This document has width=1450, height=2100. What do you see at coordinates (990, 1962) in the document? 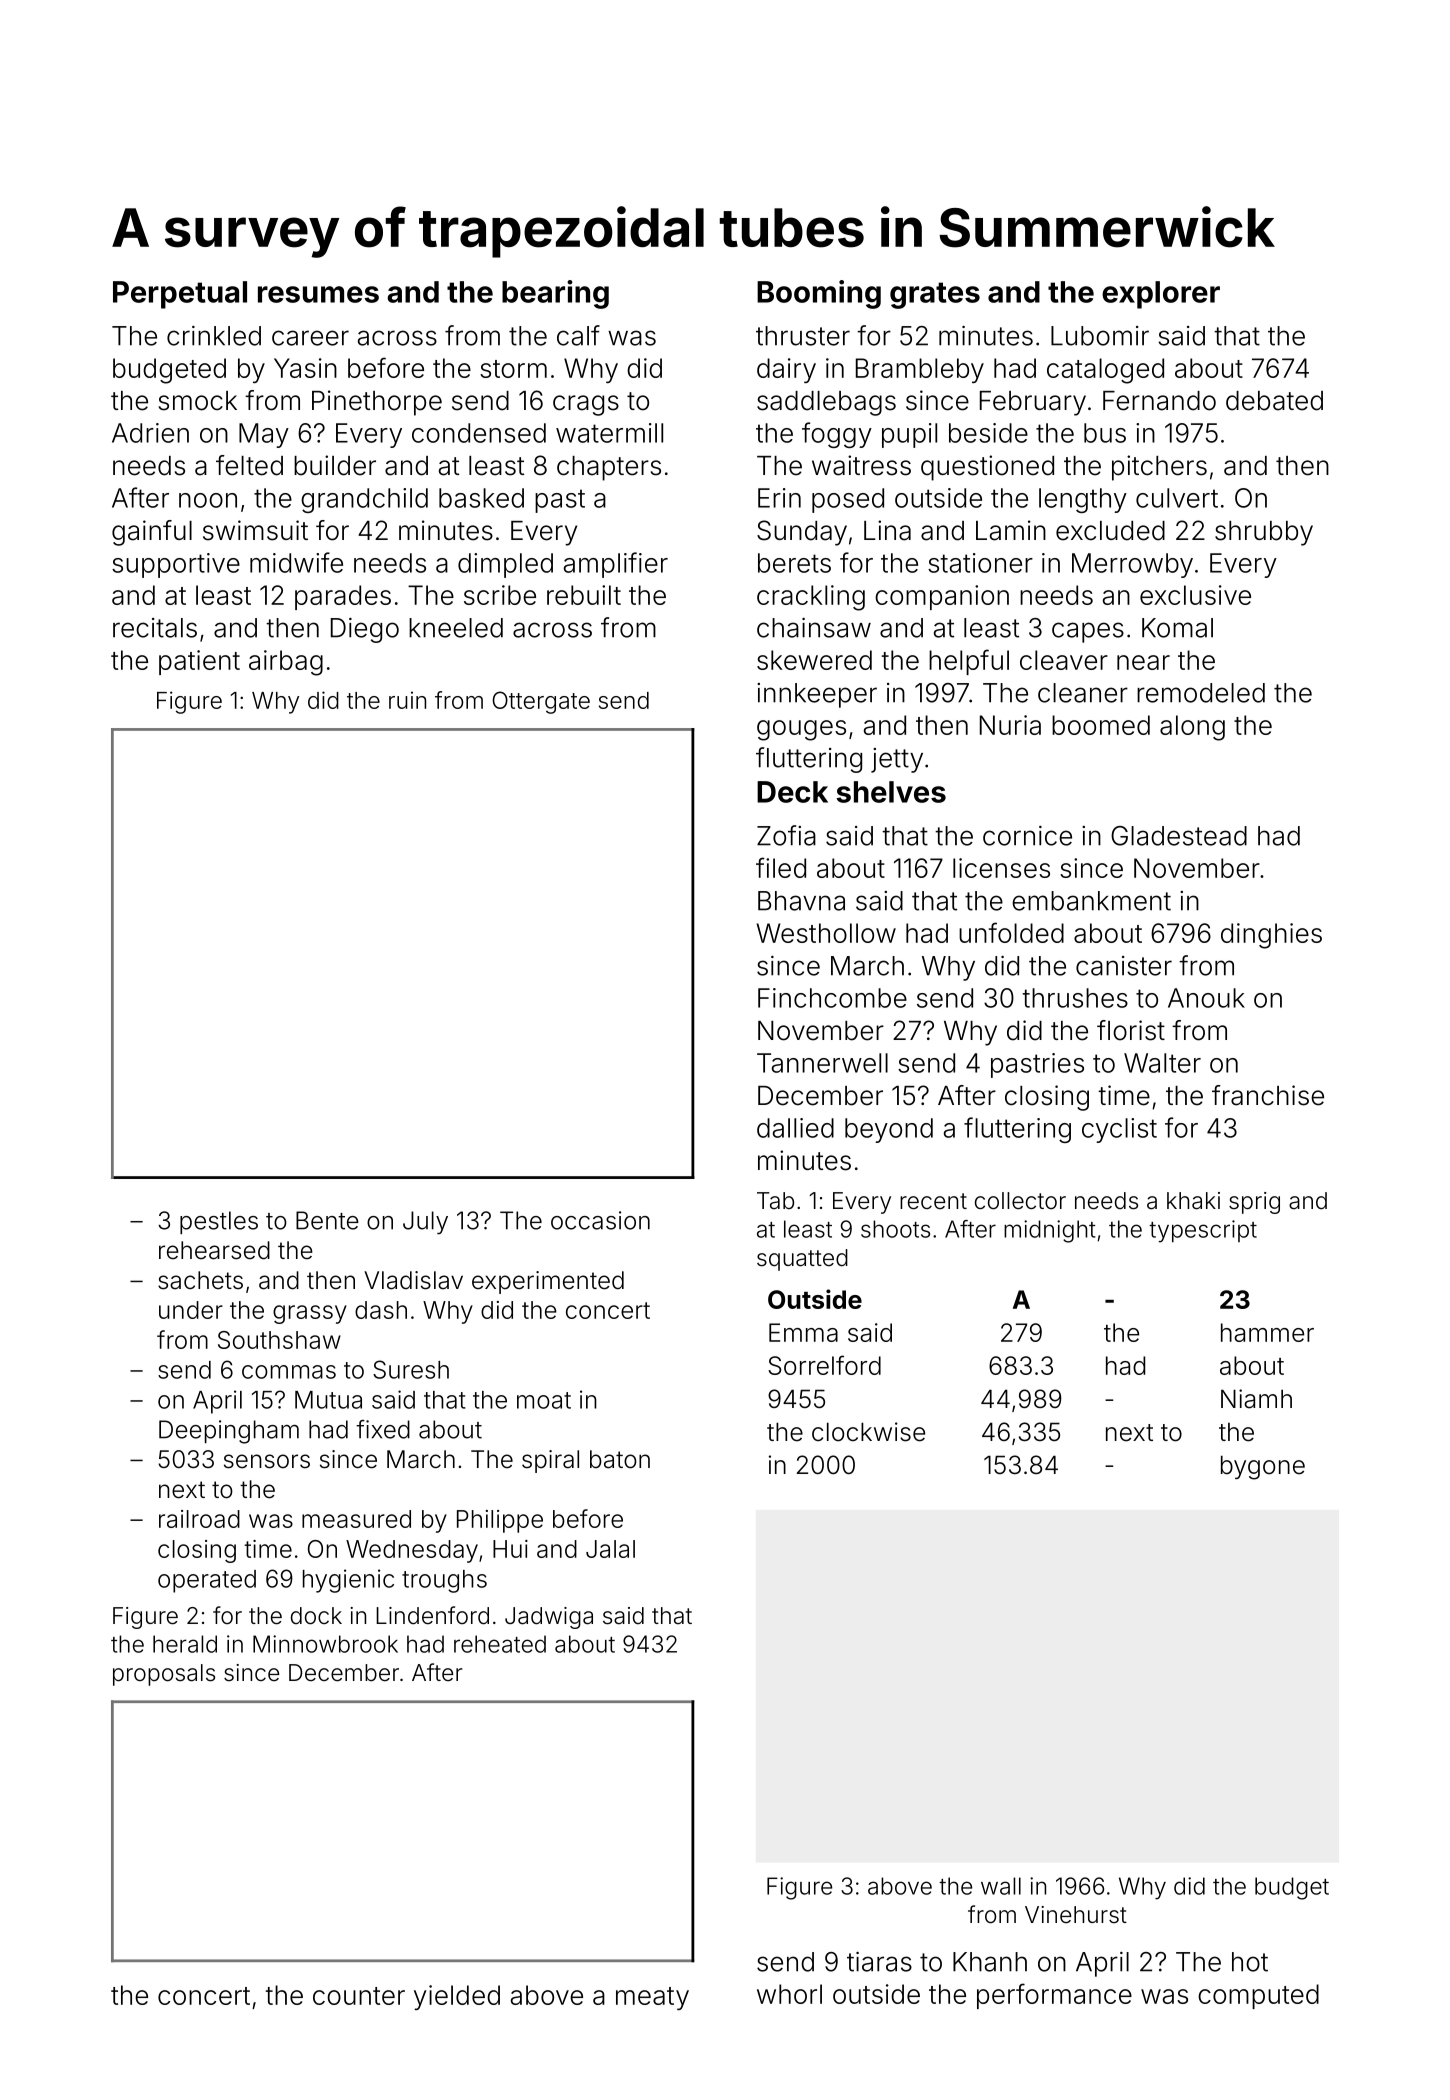
I see `Khanh` at bounding box center [990, 1962].
